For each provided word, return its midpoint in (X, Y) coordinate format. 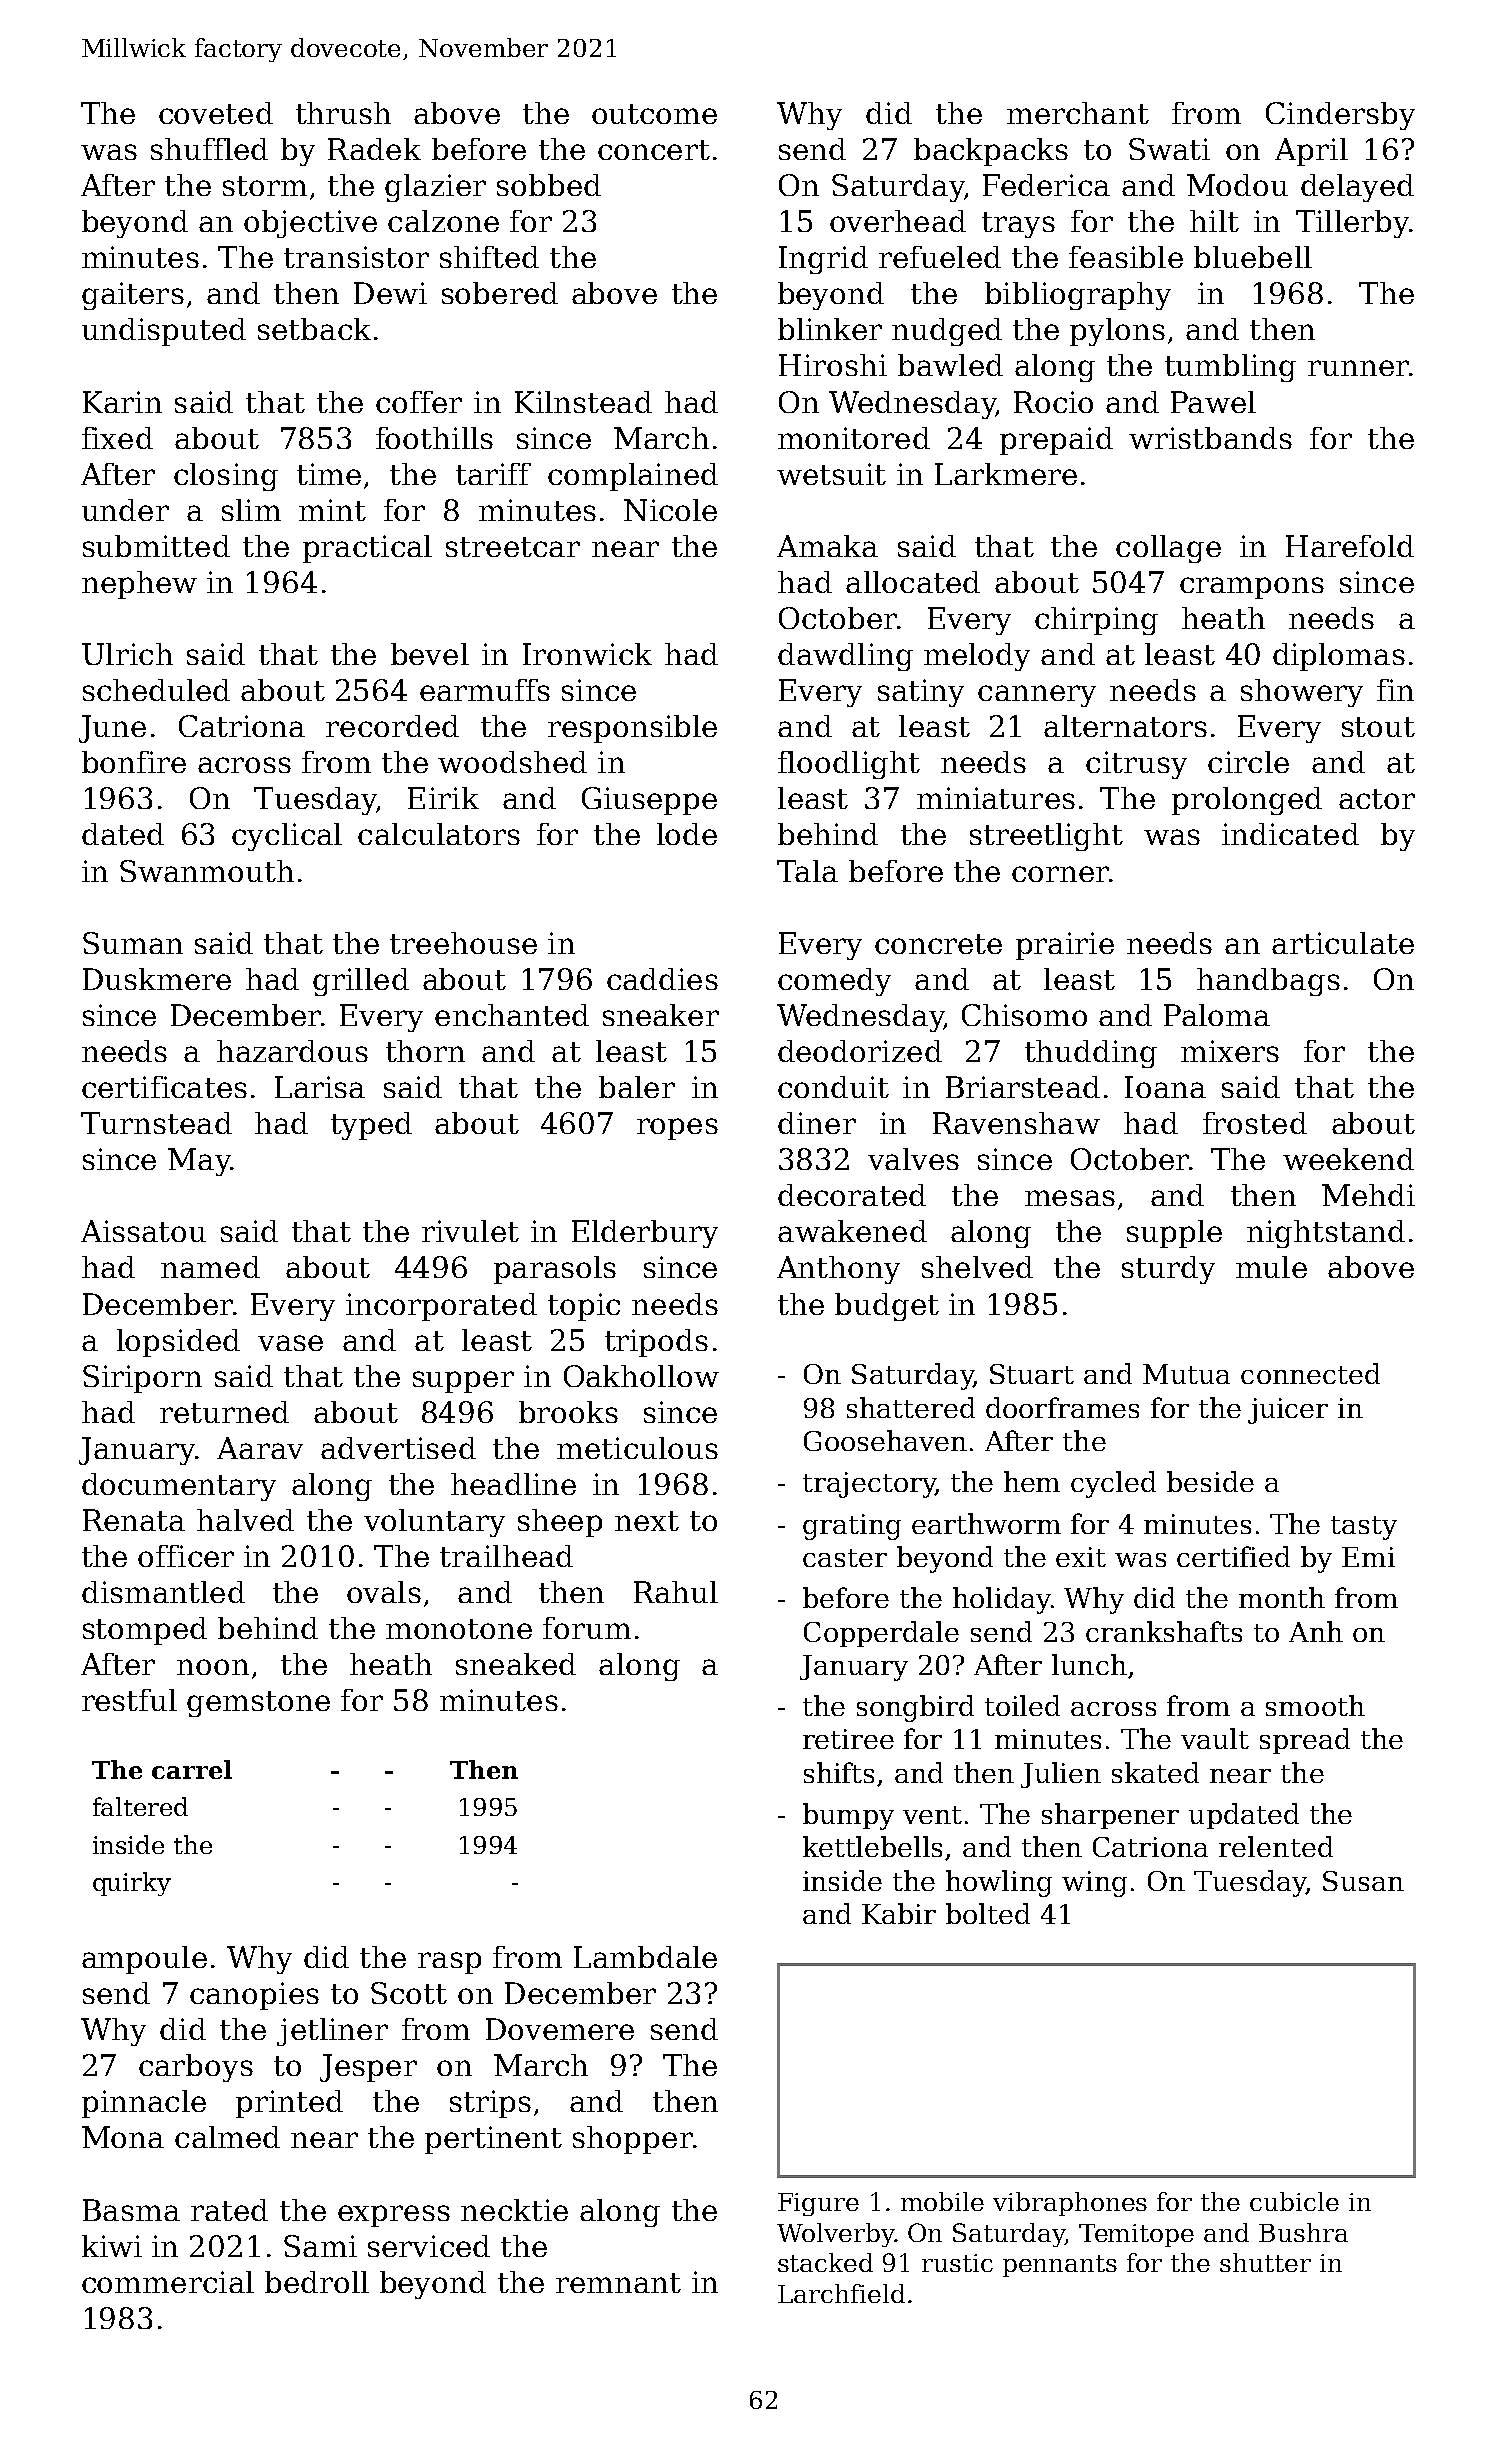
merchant (1078, 113)
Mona (123, 2137)
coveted (216, 113)
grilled (361, 982)
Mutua (1186, 1374)
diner (817, 1123)
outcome (654, 114)
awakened (852, 1231)
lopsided (178, 1343)
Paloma (1217, 1015)
